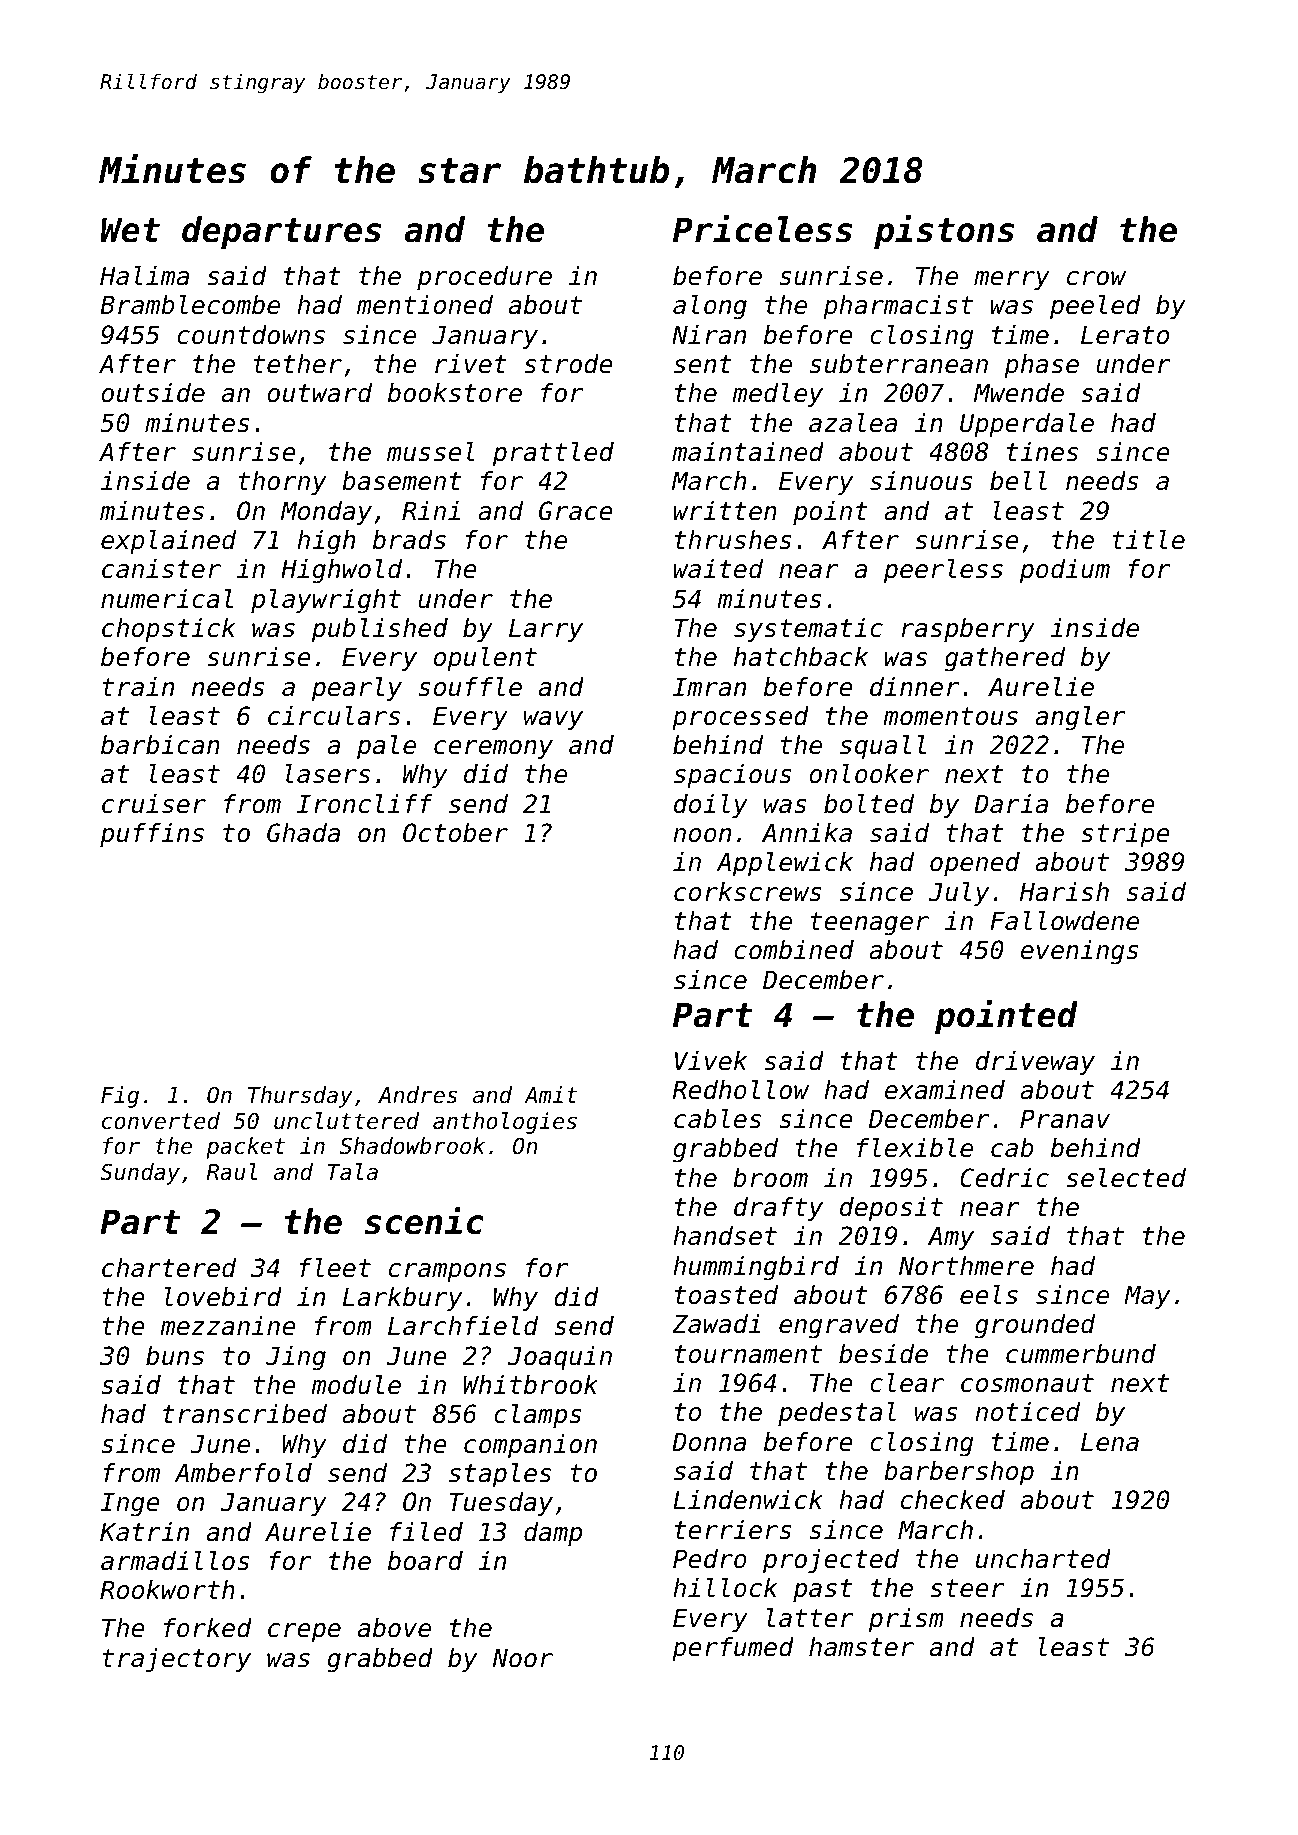 The height and width of the screenshot is (1835, 1298). Describe the element at coordinates (725, 511) in the screenshot. I see `written` at that location.
